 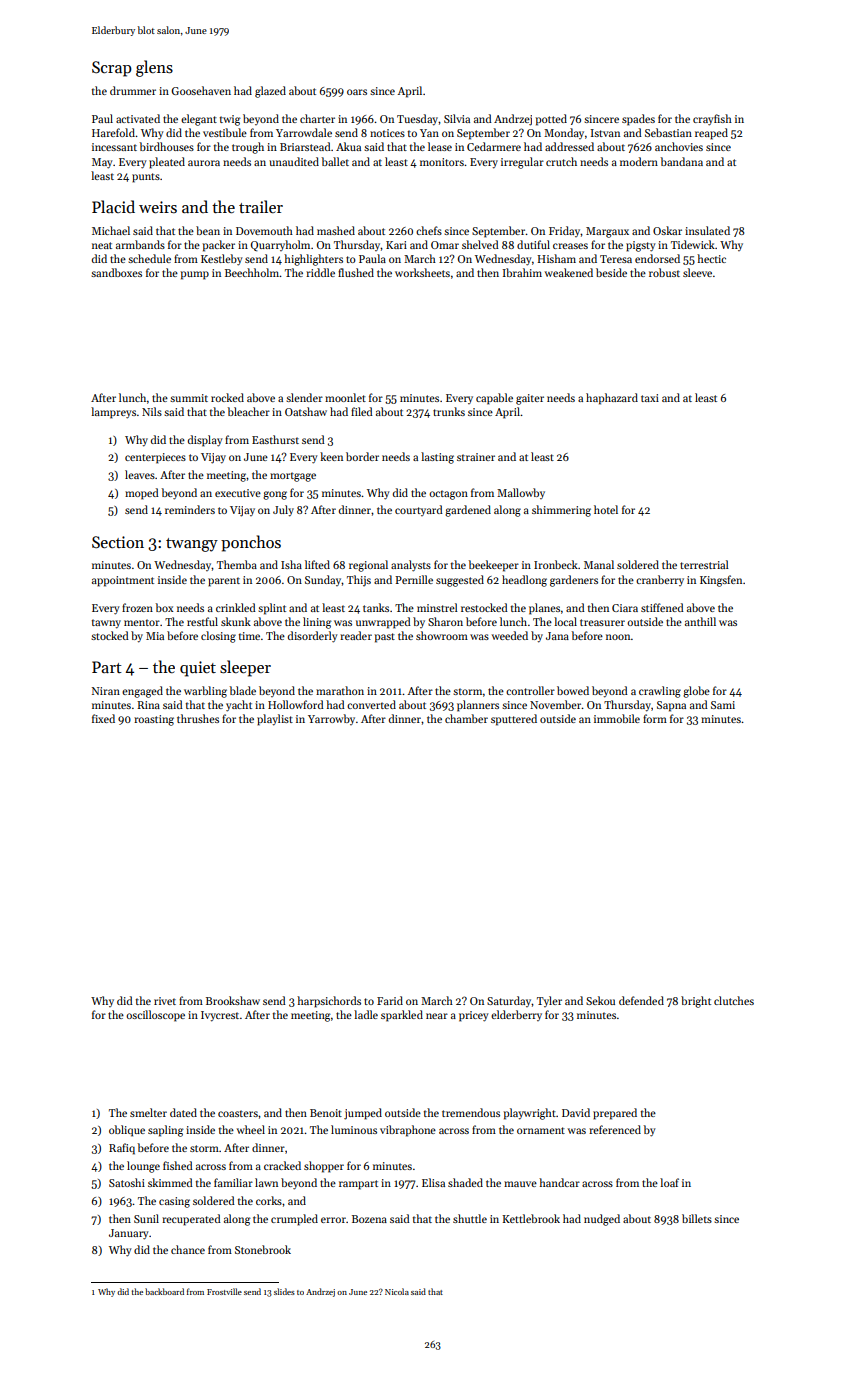 I want to click on Saturday, so click(x=509, y=1001).
